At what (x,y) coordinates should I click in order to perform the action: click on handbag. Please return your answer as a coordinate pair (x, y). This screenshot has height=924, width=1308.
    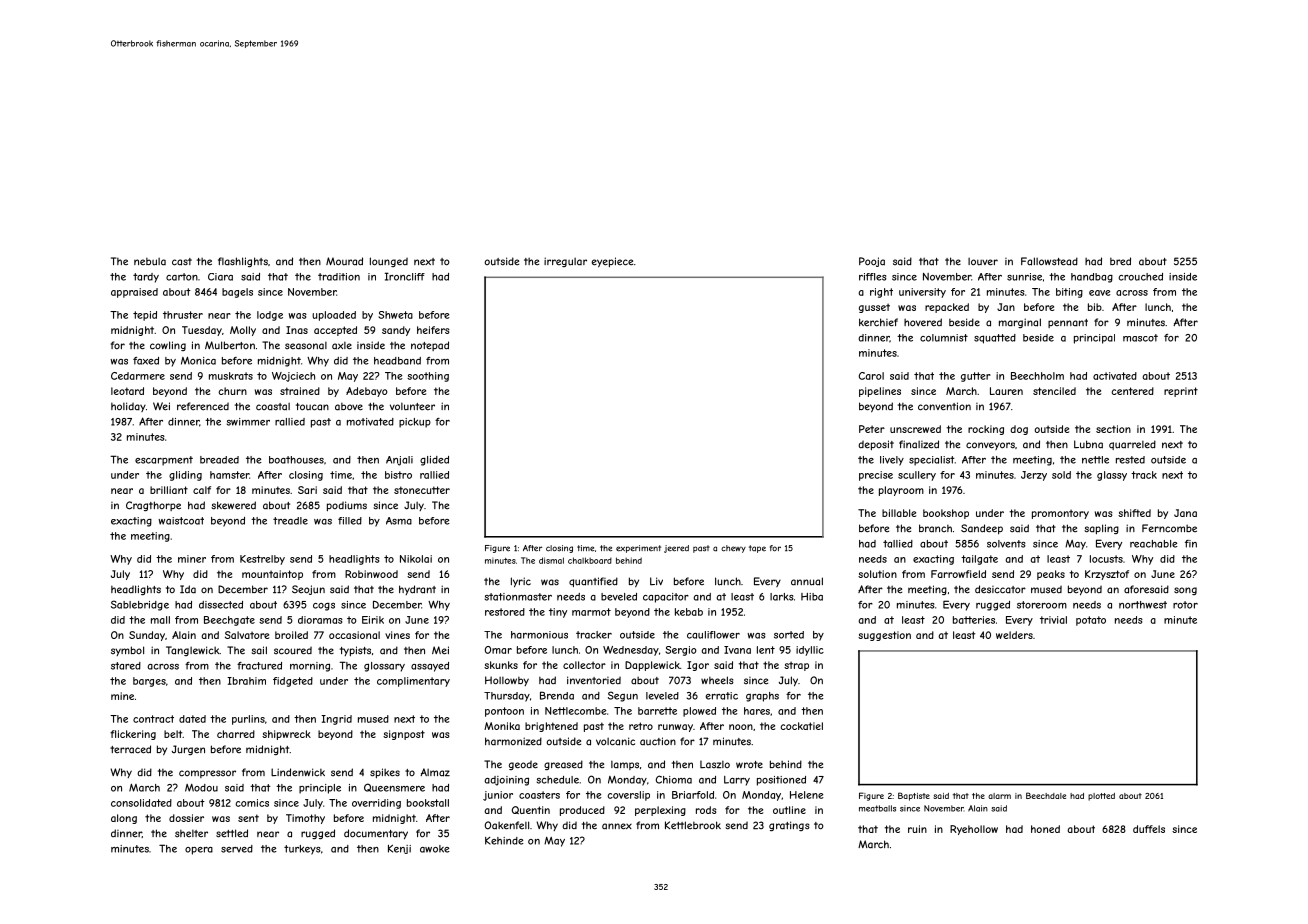
    Looking at the image, I should click on (1092, 278).
